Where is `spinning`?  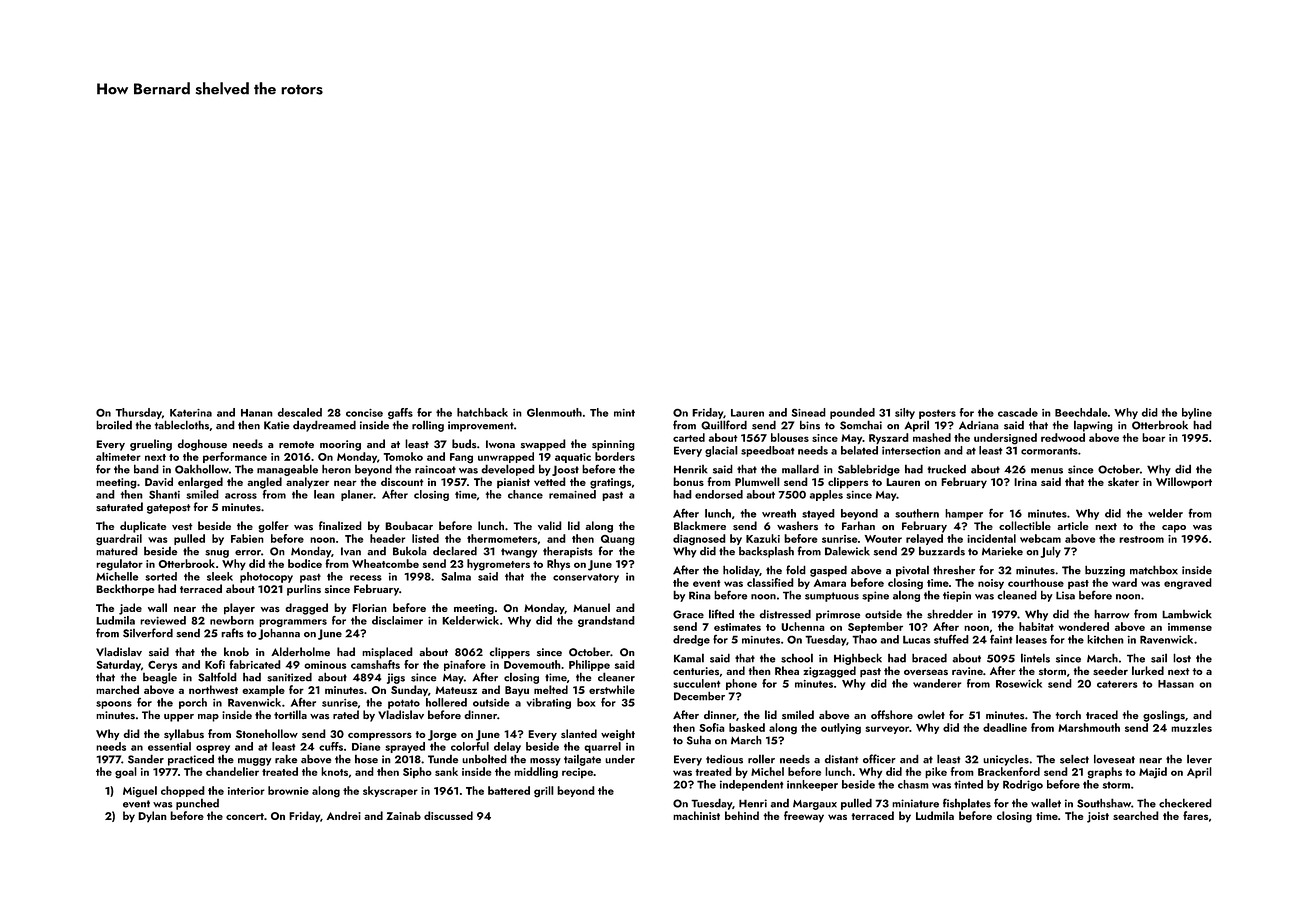 spinning is located at coordinates (613, 445).
